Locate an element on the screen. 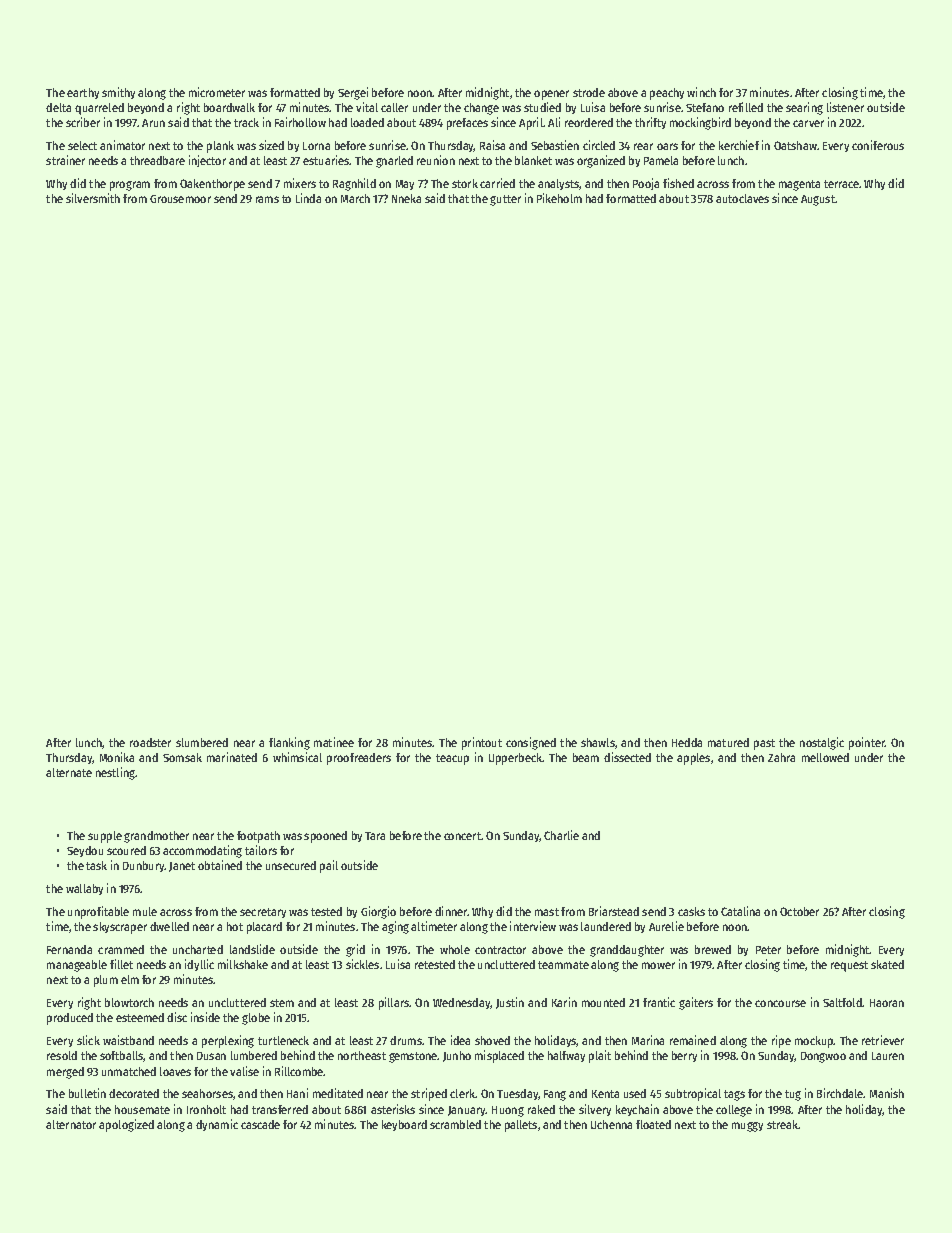 The image size is (952, 1233). manageable is located at coordinates (77, 966).
